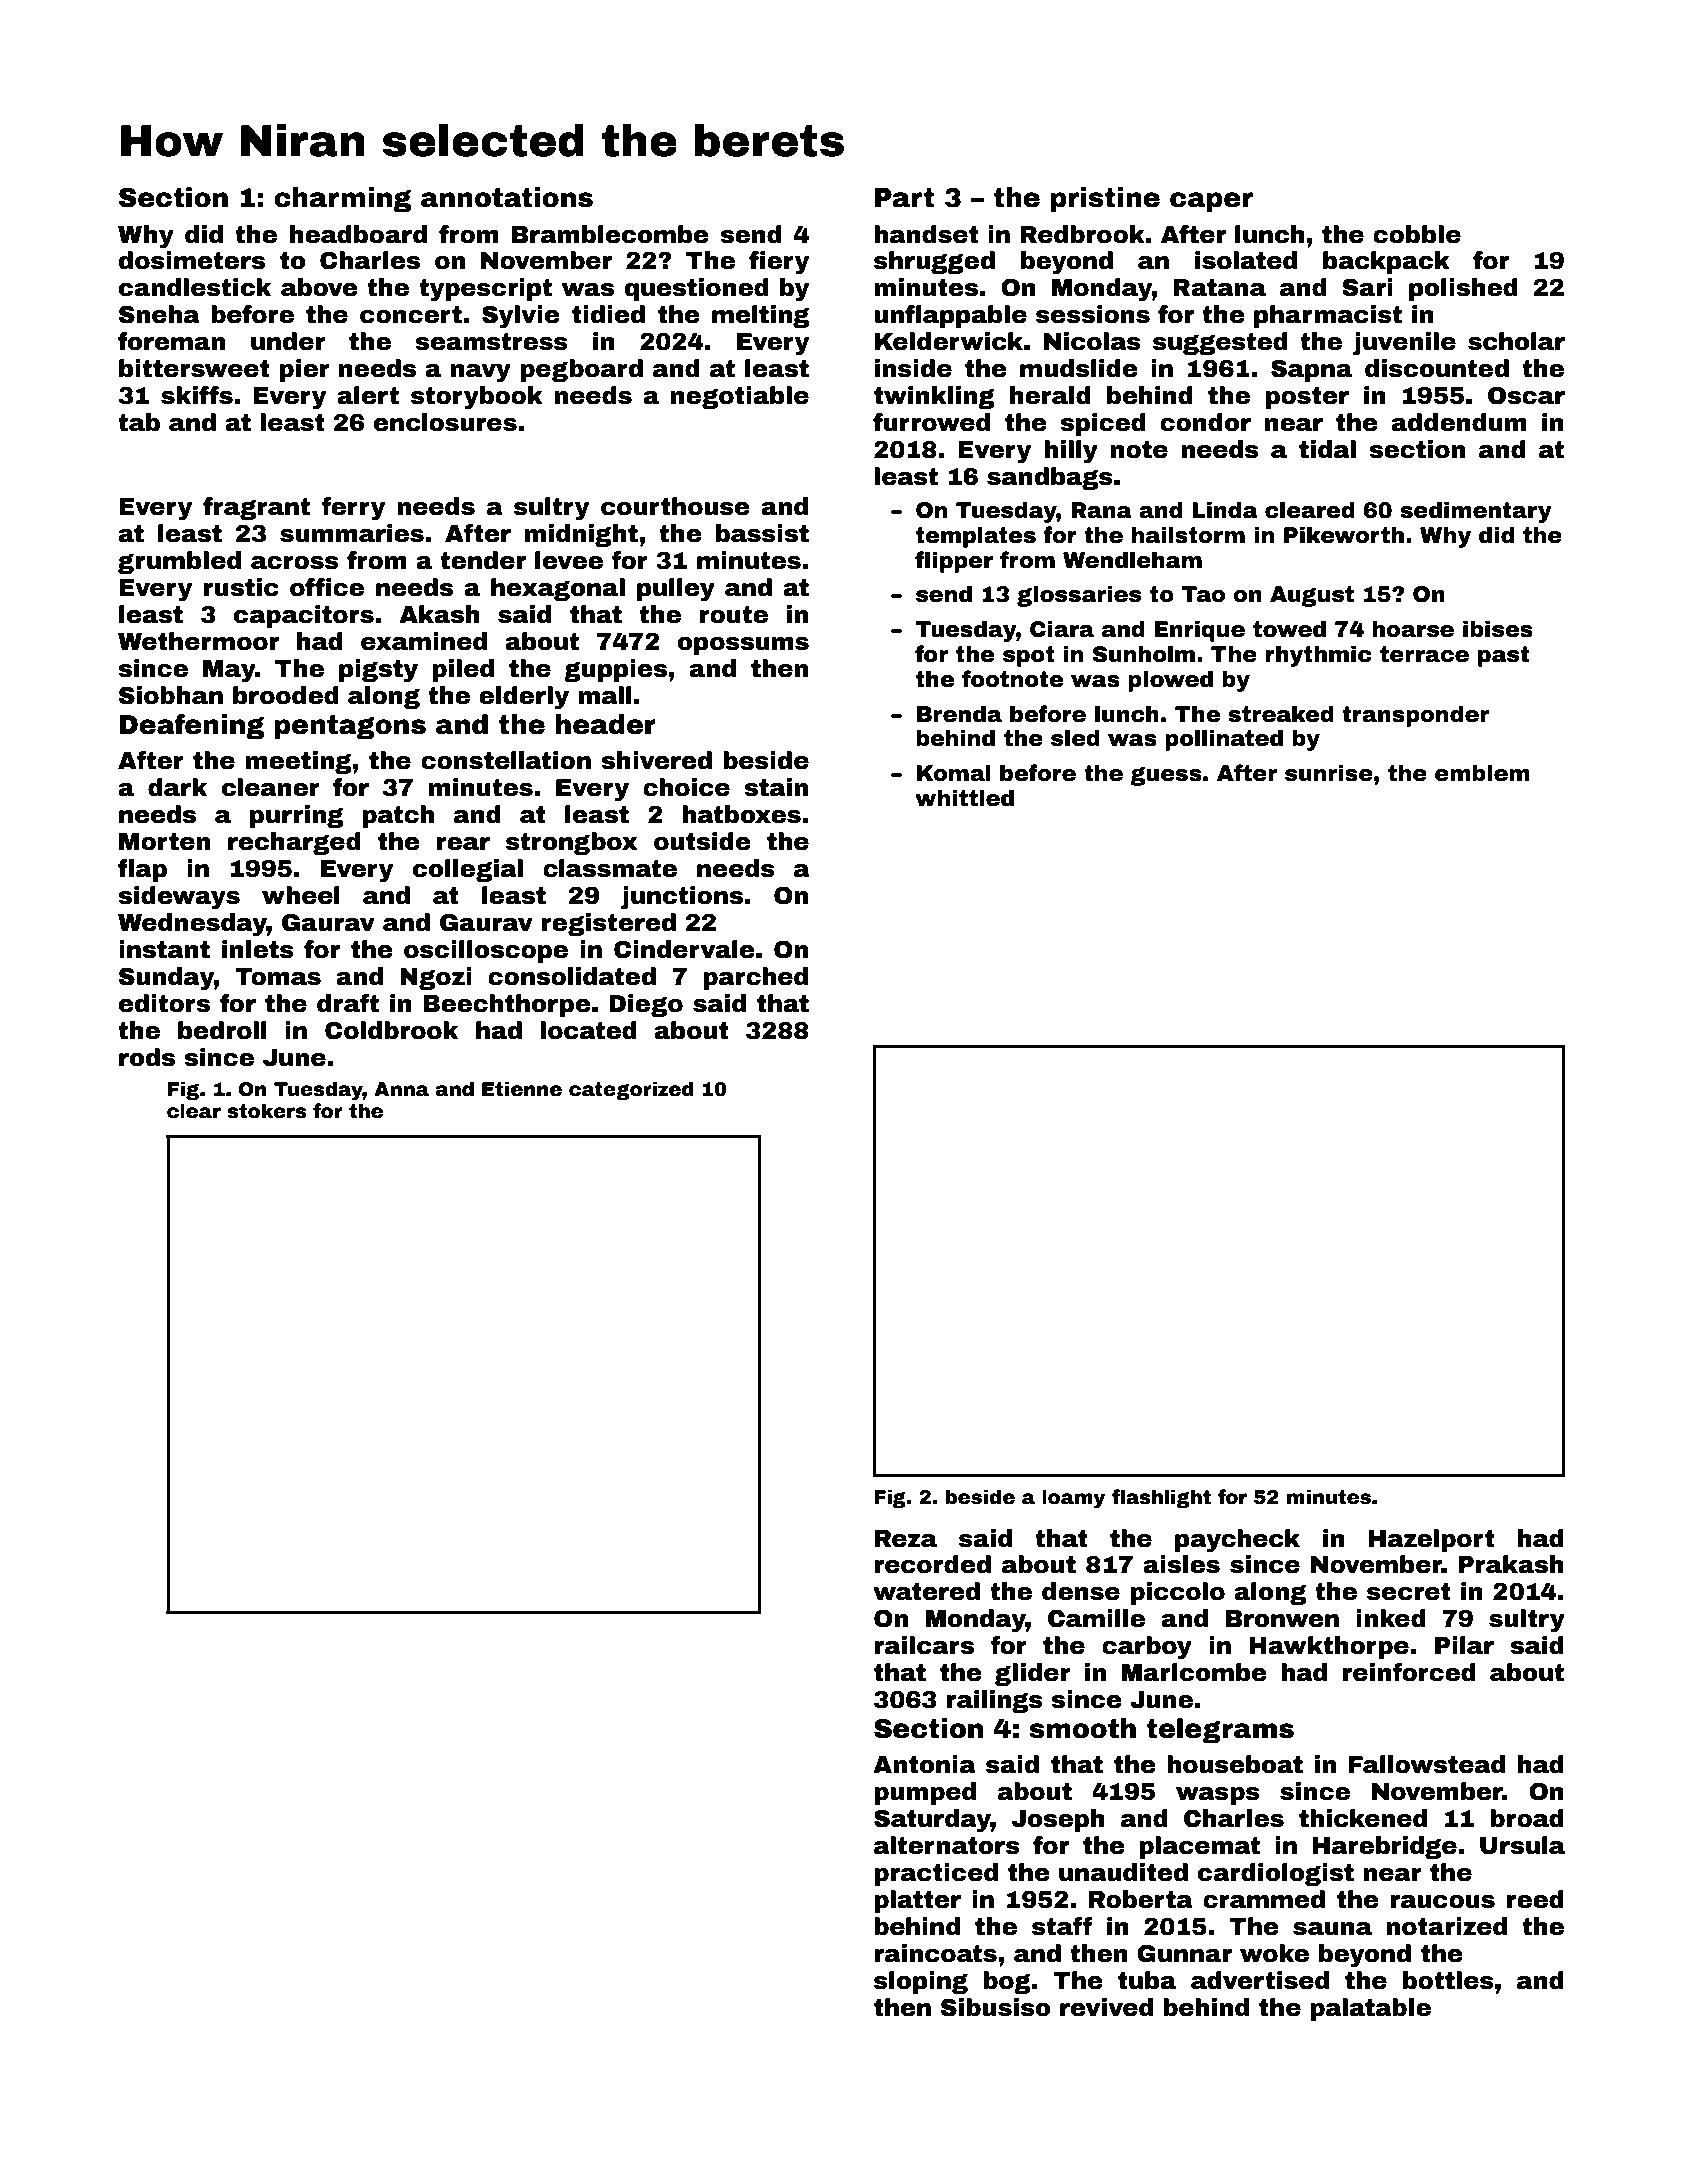 Image resolution: width=1683 pixels, height=2178 pixels. What do you see at coordinates (358, 234) in the image?
I see `headboard` at bounding box center [358, 234].
